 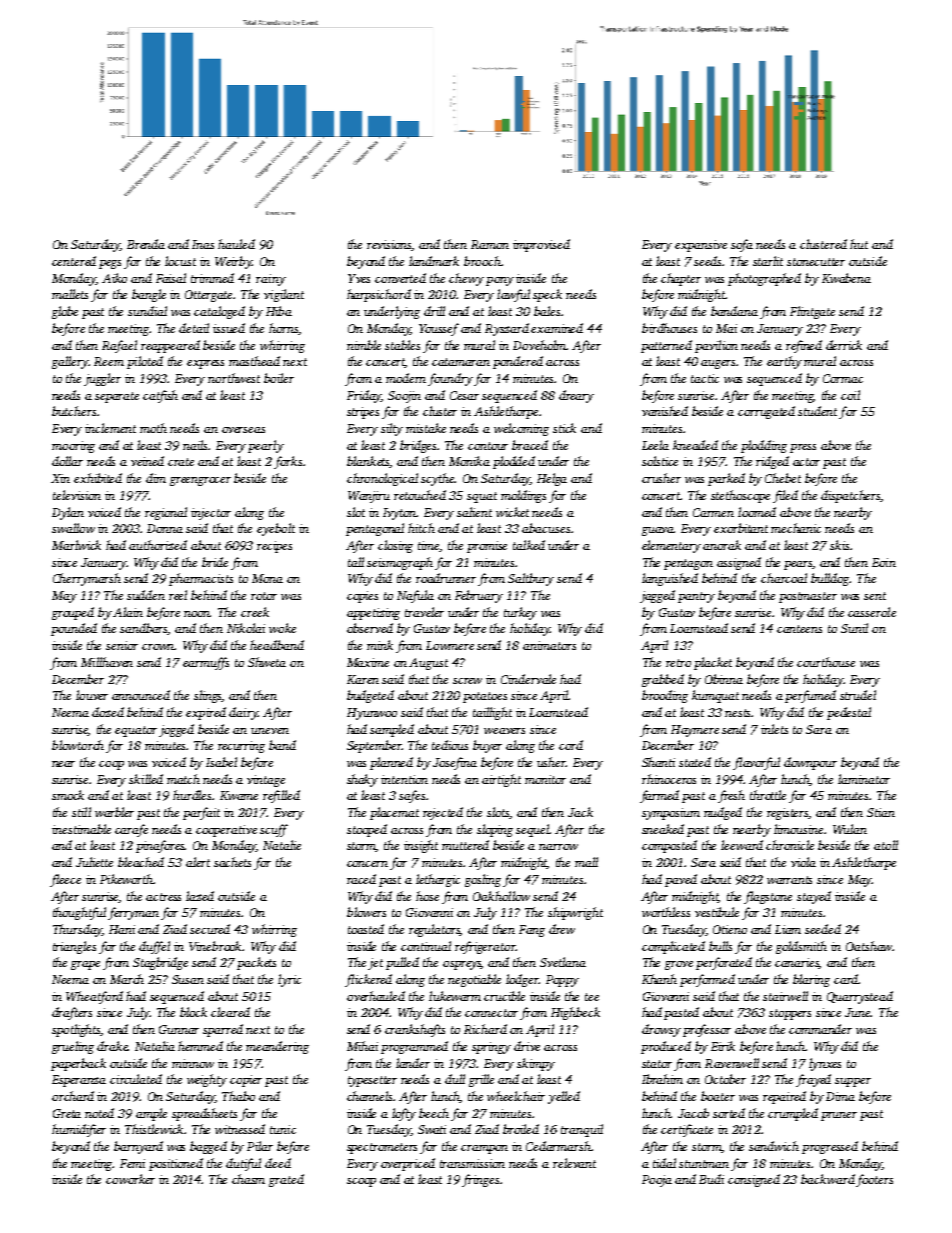 What do you see at coordinates (810, 696) in the screenshot?
I see `perfumed` at bounding box center [810, 696].
